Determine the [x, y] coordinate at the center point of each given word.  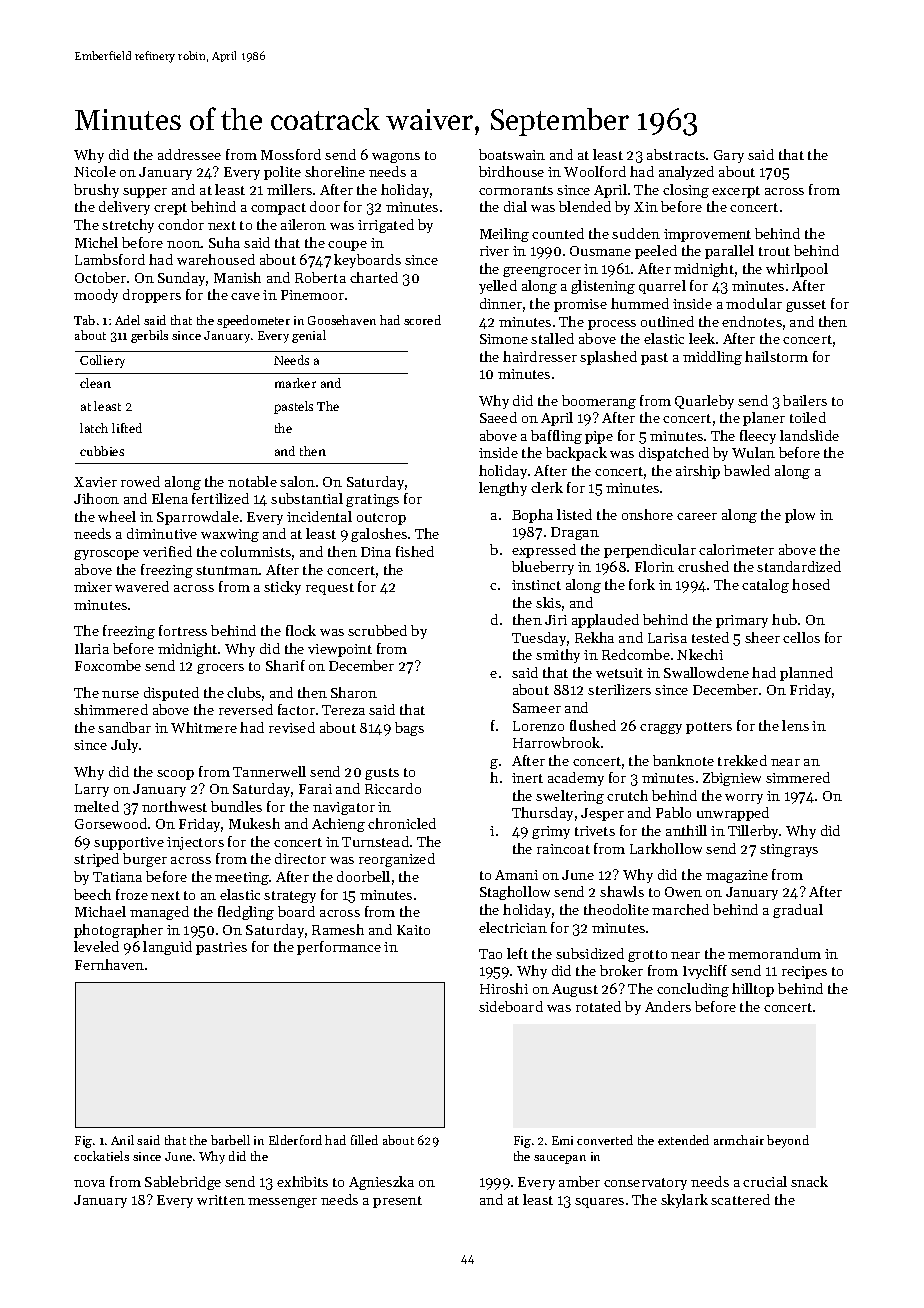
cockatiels [101, 1156]
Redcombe [636, 654]
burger [145, 860]
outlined [667, 321]
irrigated [386, 226]
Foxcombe [108, 665]
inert [527, 778]
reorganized [397, 860]
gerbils [149, 336]
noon [184, 244]
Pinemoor [312, 295]
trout [774, 251]
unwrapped [733, 814]
